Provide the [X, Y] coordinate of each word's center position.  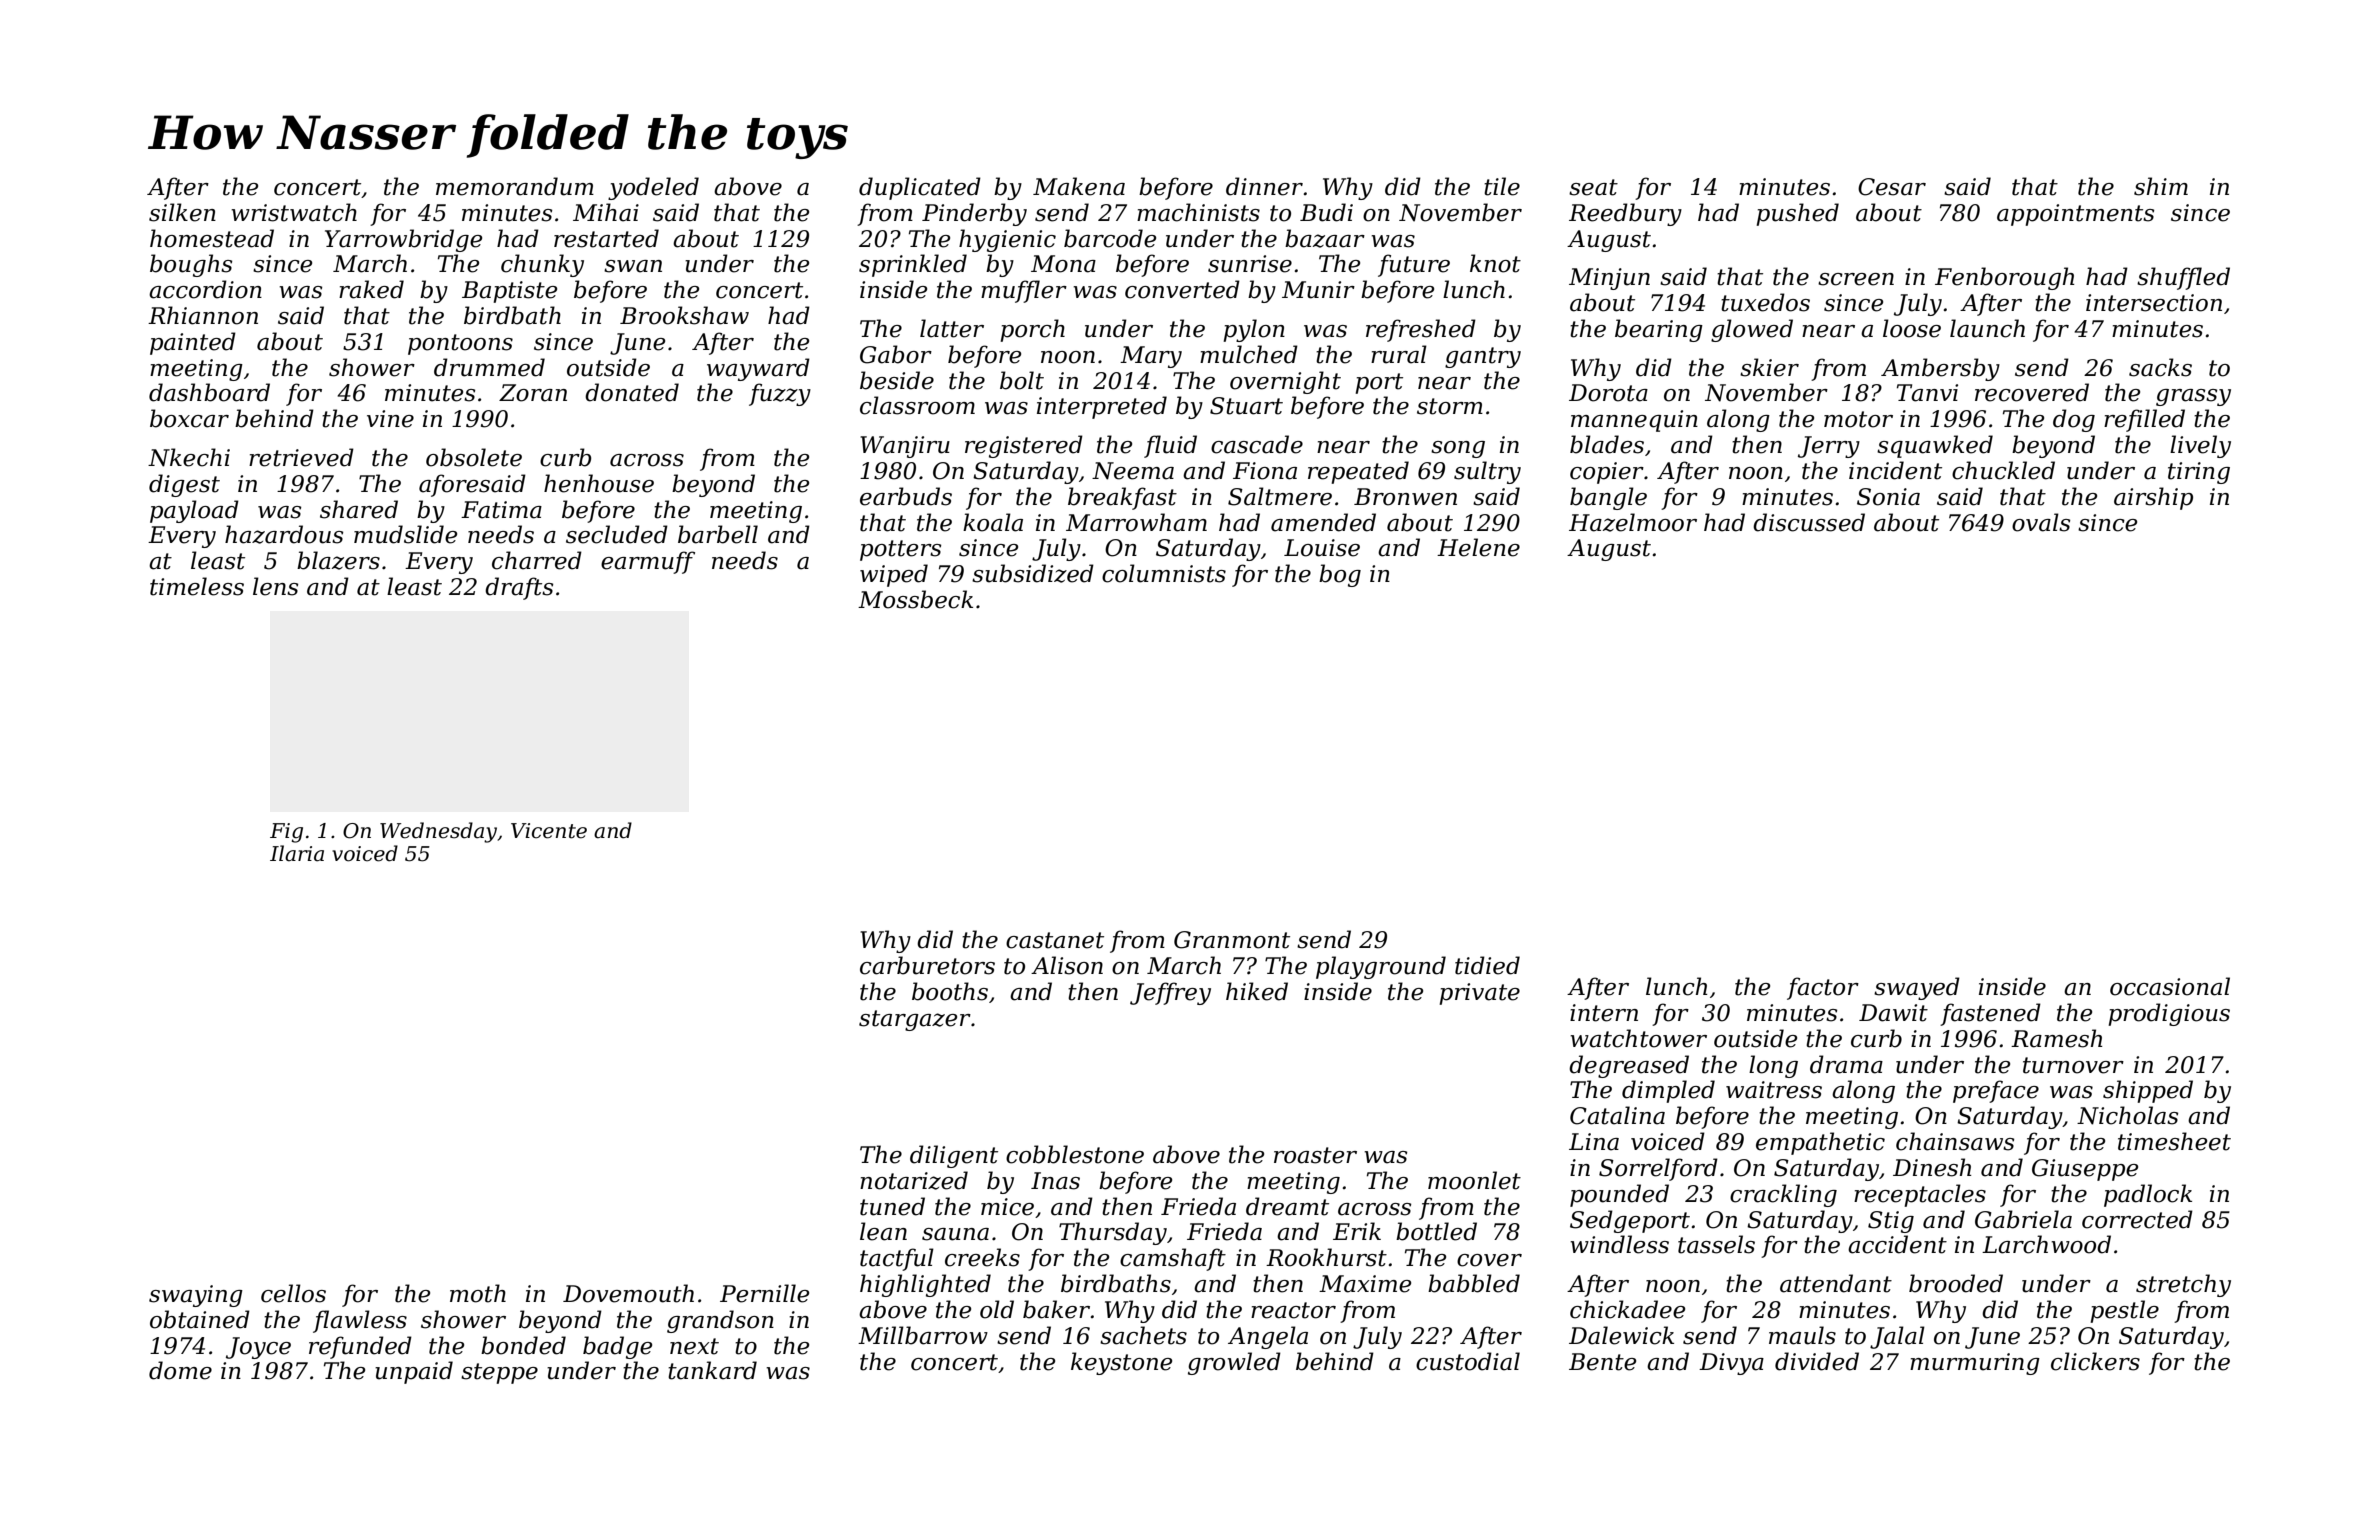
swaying [196, 1296]
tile [1502, 186]
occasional [2170, 986]
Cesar [1892, 187]
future [1414, 265]
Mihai [606, 212]
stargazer [915, 1020]
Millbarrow [923, 1335]
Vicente [549, 831]
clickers [2095, 1361]
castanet [1055, 940]
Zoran [533, 393]
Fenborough [2004, 278]
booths [950, 991]
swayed [1917, 988]
